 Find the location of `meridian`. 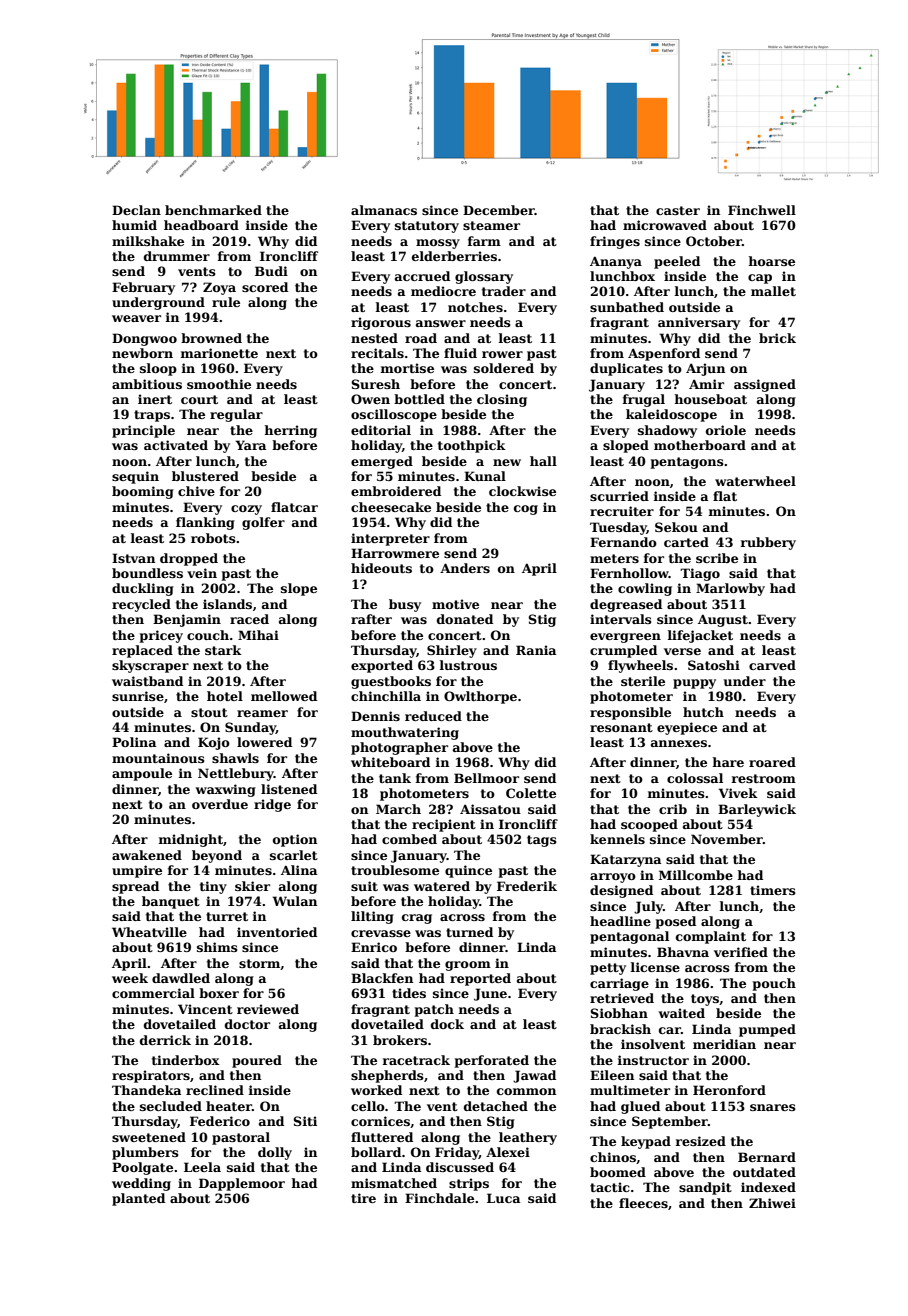

meridian is located at coordinates (724, 1044).
